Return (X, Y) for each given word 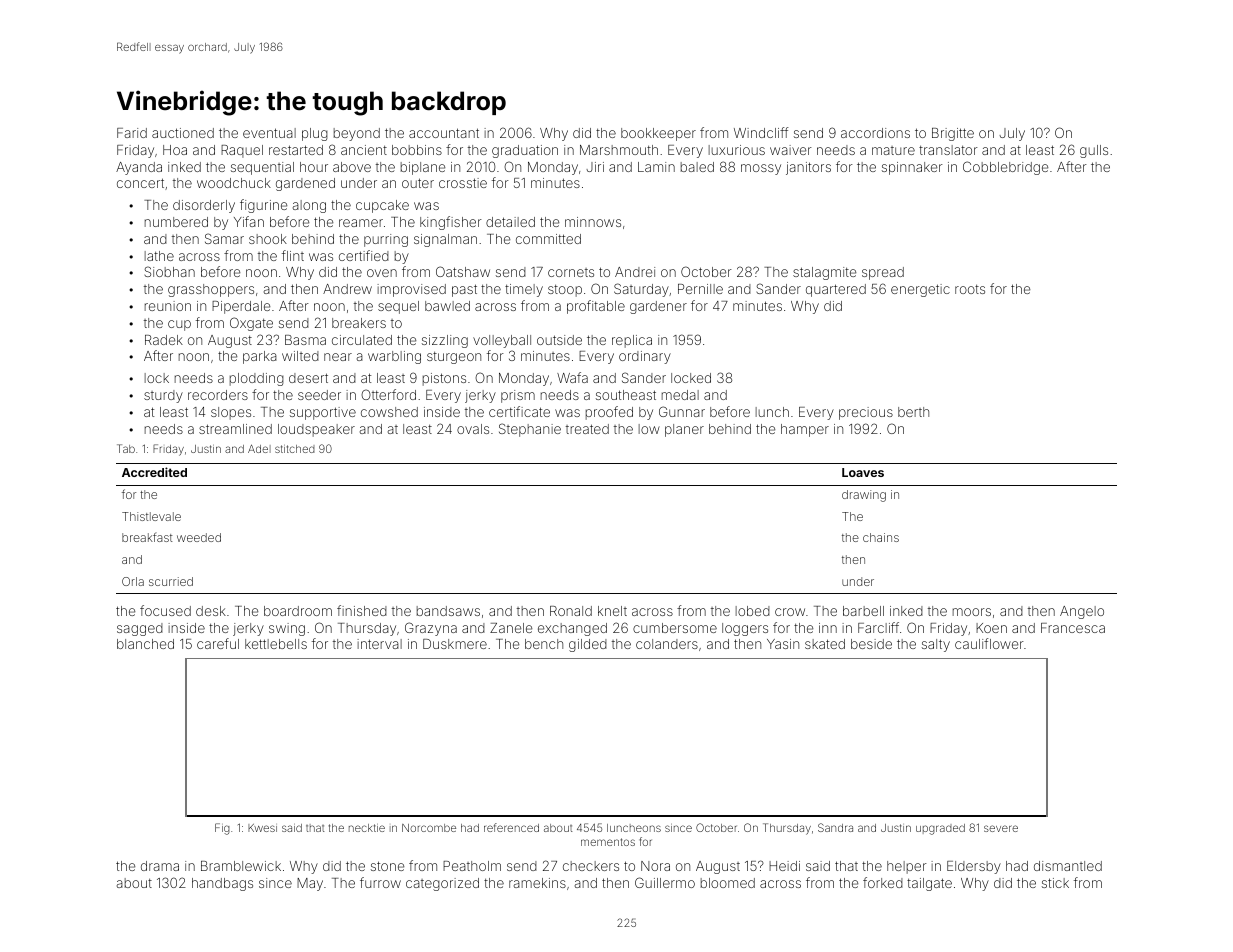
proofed (609, 413)
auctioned (183, 133)
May (310, 884)
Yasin (783, 644)
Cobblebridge (1005, 168)
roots (970, 289)
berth (913, 412)
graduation (525, 151)
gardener (658, 307)
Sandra (835, 827)
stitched (295, 449)
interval (379, 644)
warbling (394, 357)
